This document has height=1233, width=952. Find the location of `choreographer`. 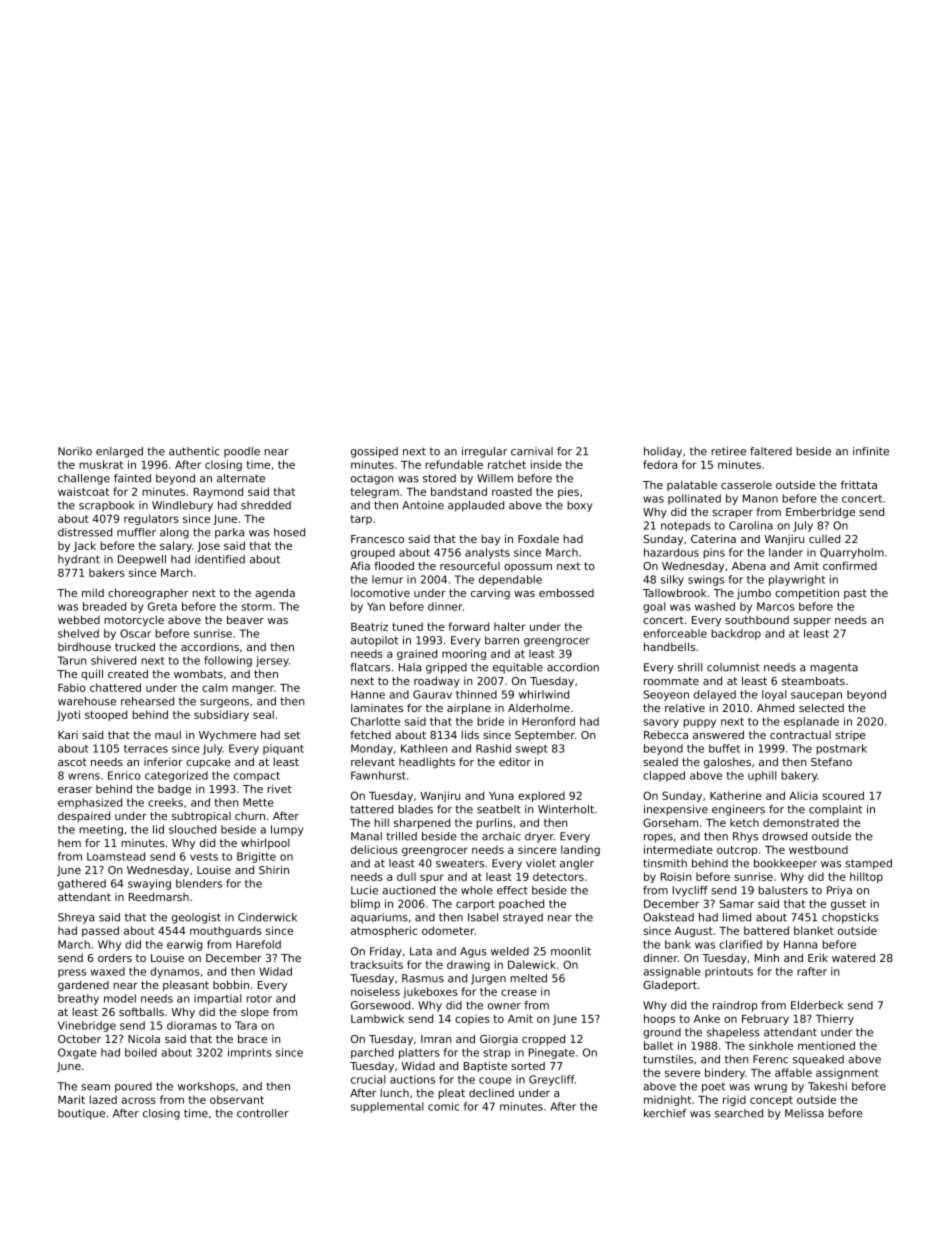

choreographer is located at coordinates (148, 594).
